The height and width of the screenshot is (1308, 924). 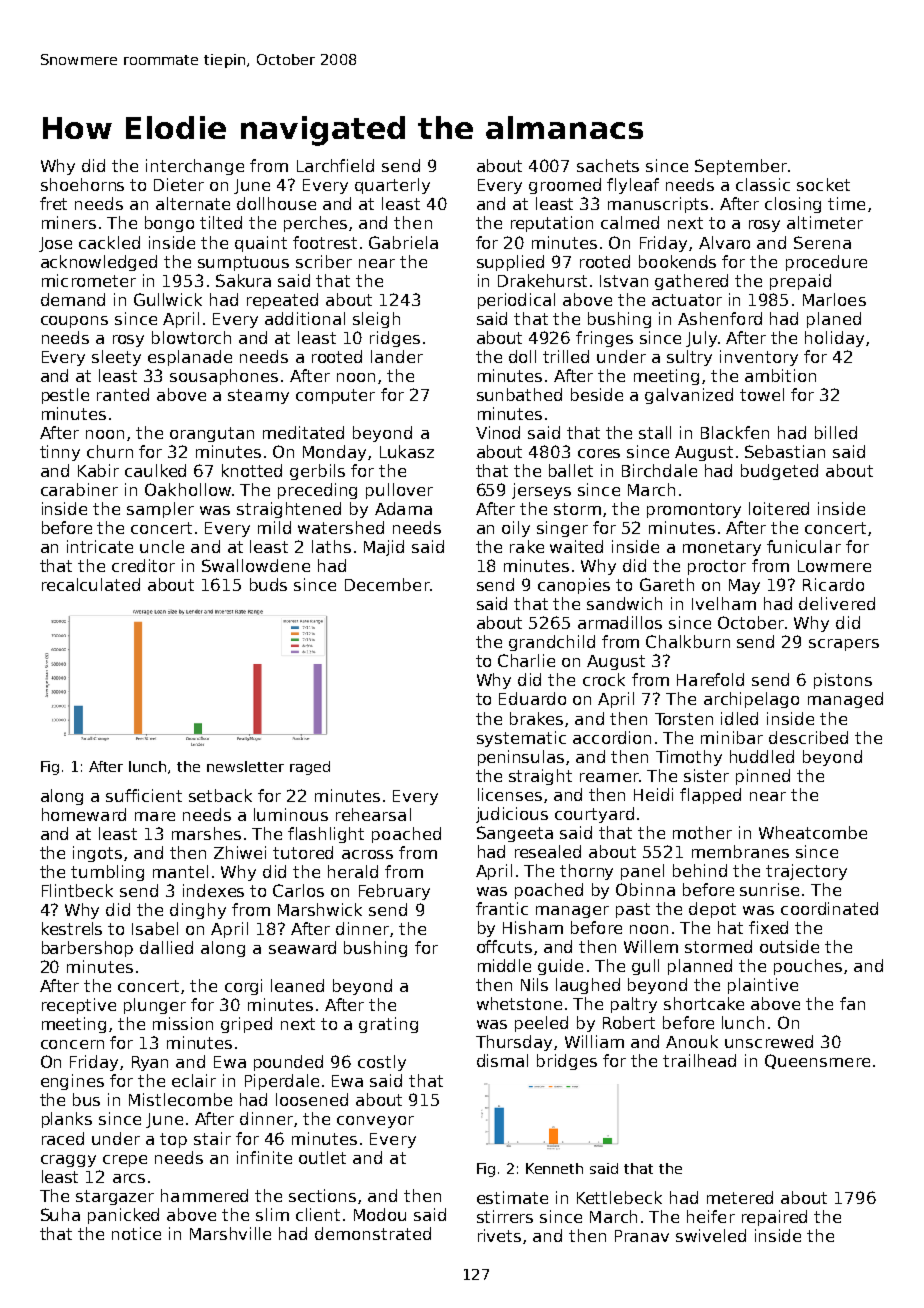 What do you see at coordinates (82, 184) in the screenshot?
I see `shoehorns` at bounding box center [82, 184].
